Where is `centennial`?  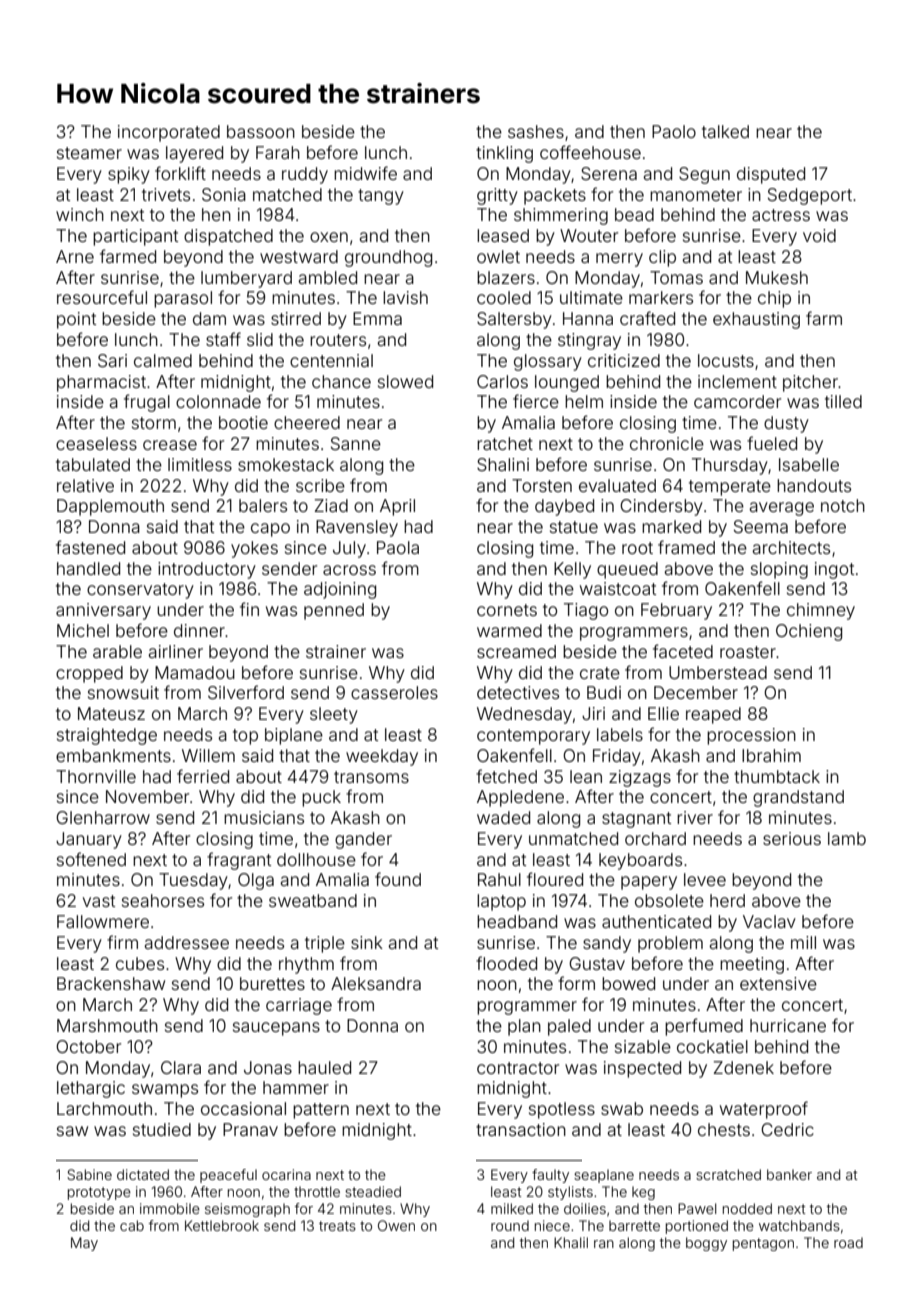
centennial is located at coordinates (331, 360).
